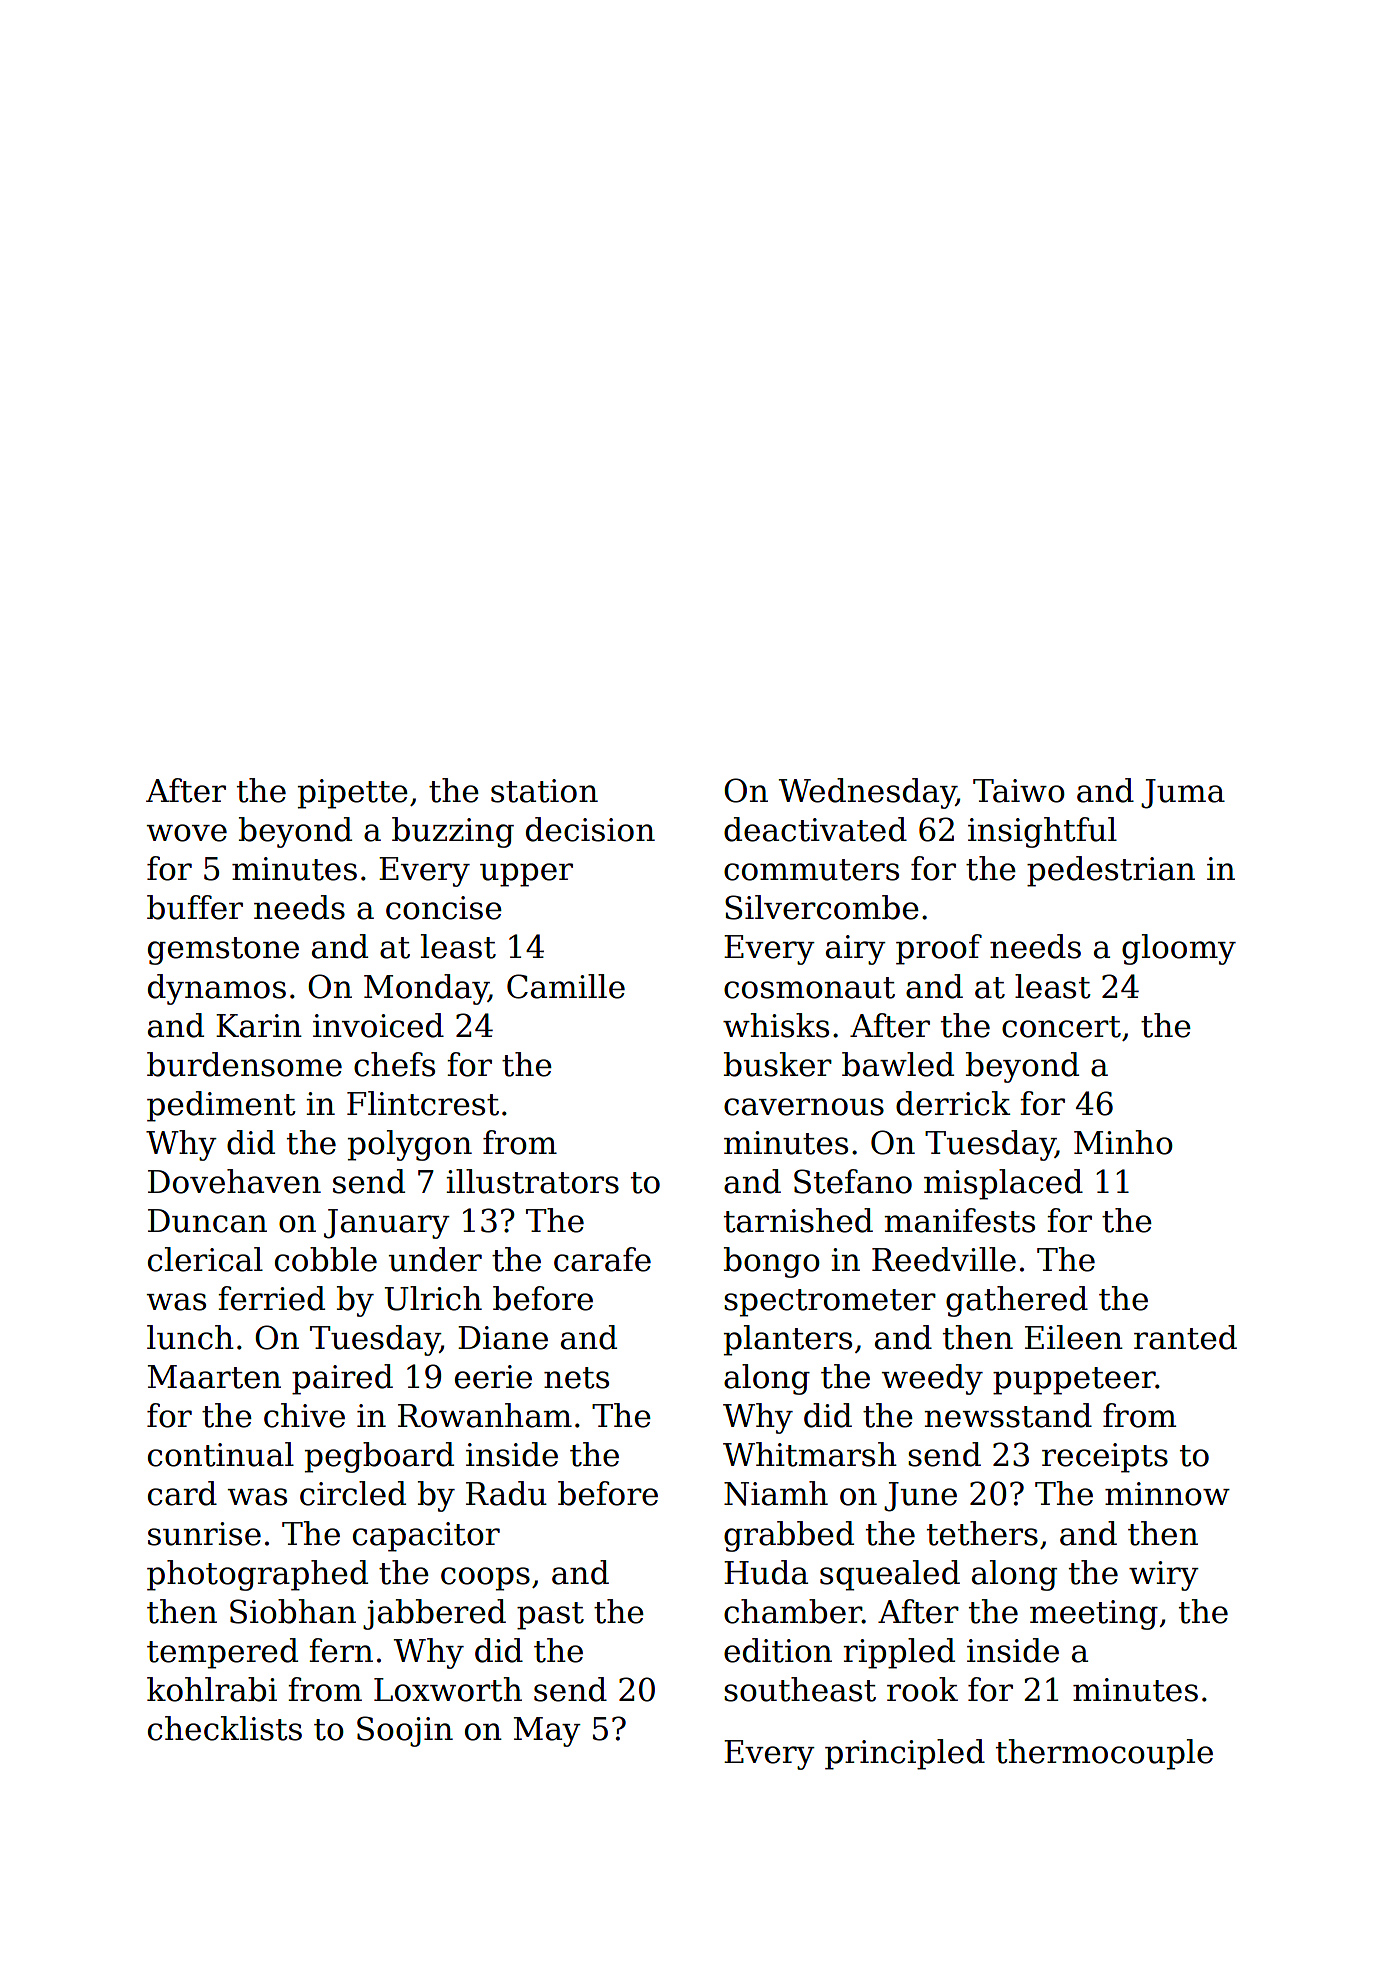 Image resolution: width=1386 pixels, height=1969 pixels. I want to click on puppeteer, so click(1074, 1381).
